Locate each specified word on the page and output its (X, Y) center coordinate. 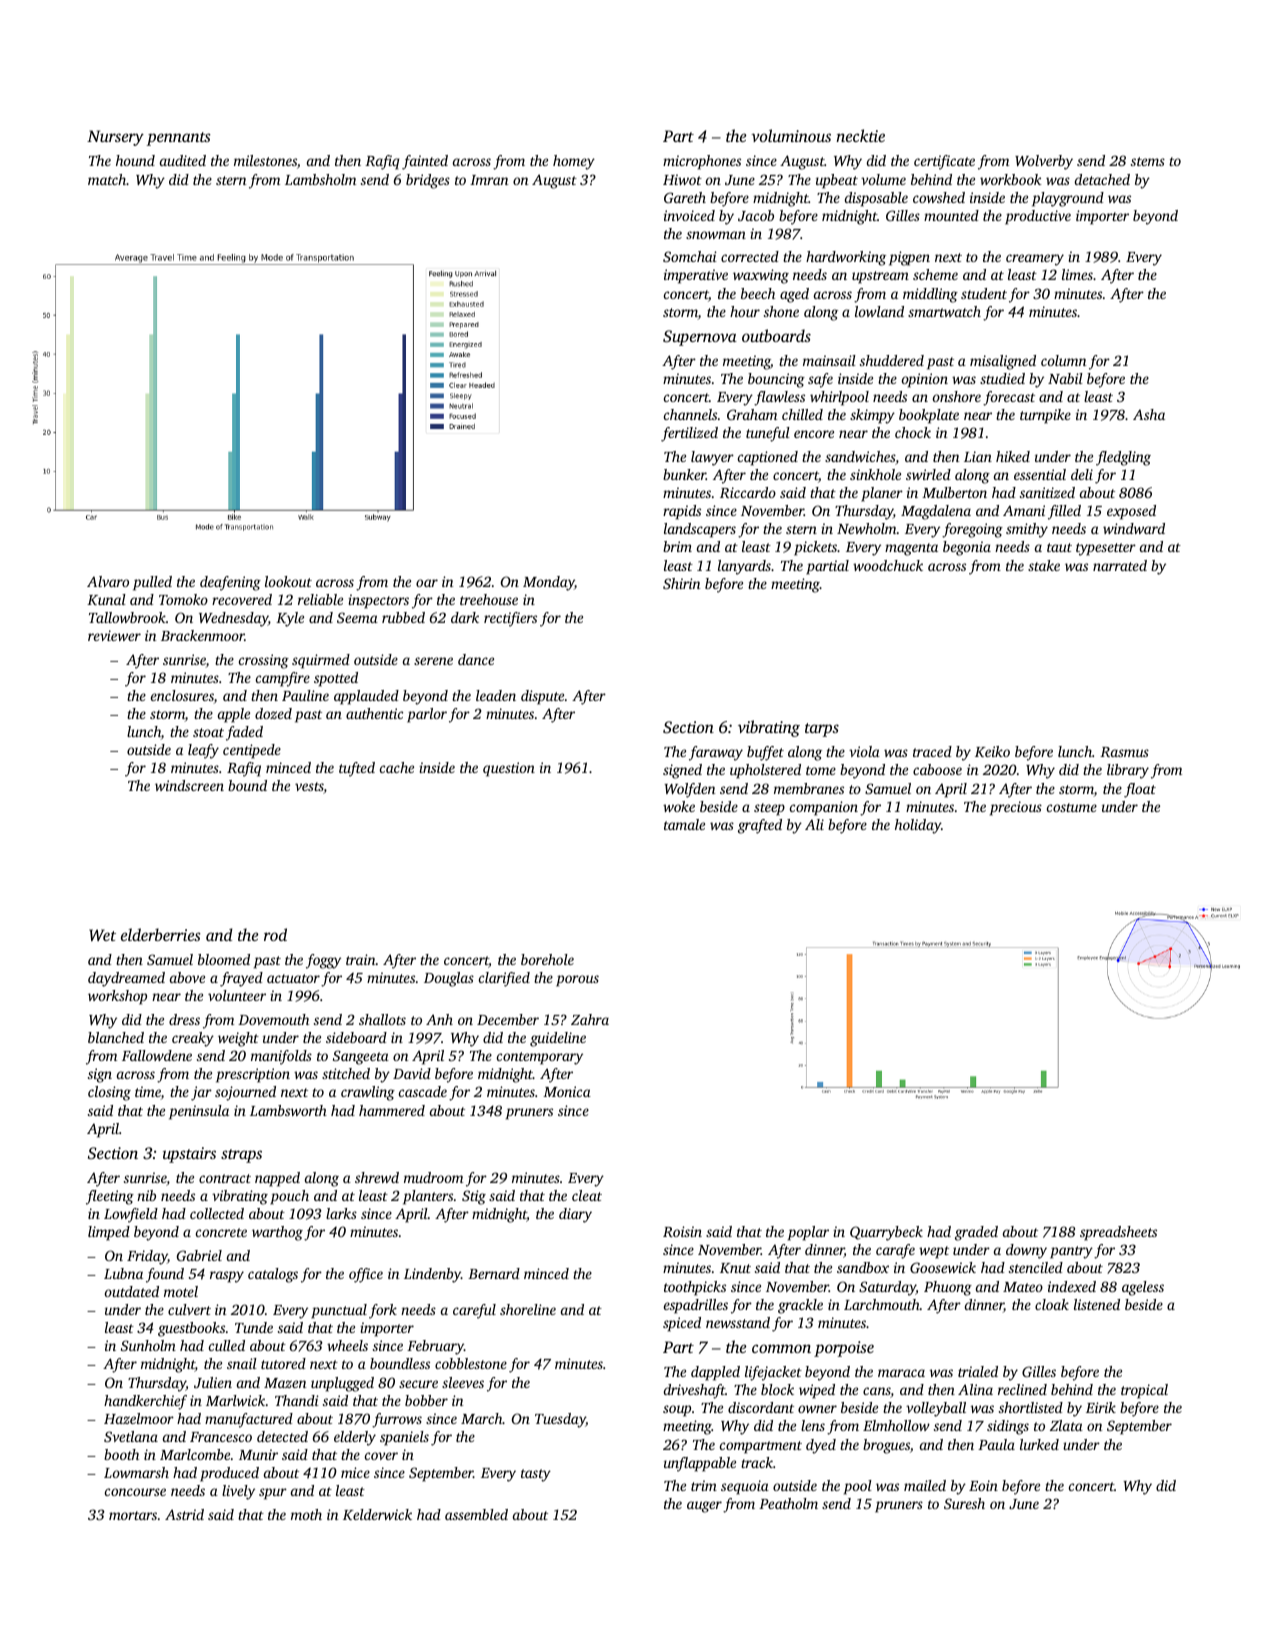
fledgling (1123, 458)
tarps (822, 730)
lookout (288, 581)
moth (306, 1514)
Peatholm (788, 1503)
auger (704, 1507)
